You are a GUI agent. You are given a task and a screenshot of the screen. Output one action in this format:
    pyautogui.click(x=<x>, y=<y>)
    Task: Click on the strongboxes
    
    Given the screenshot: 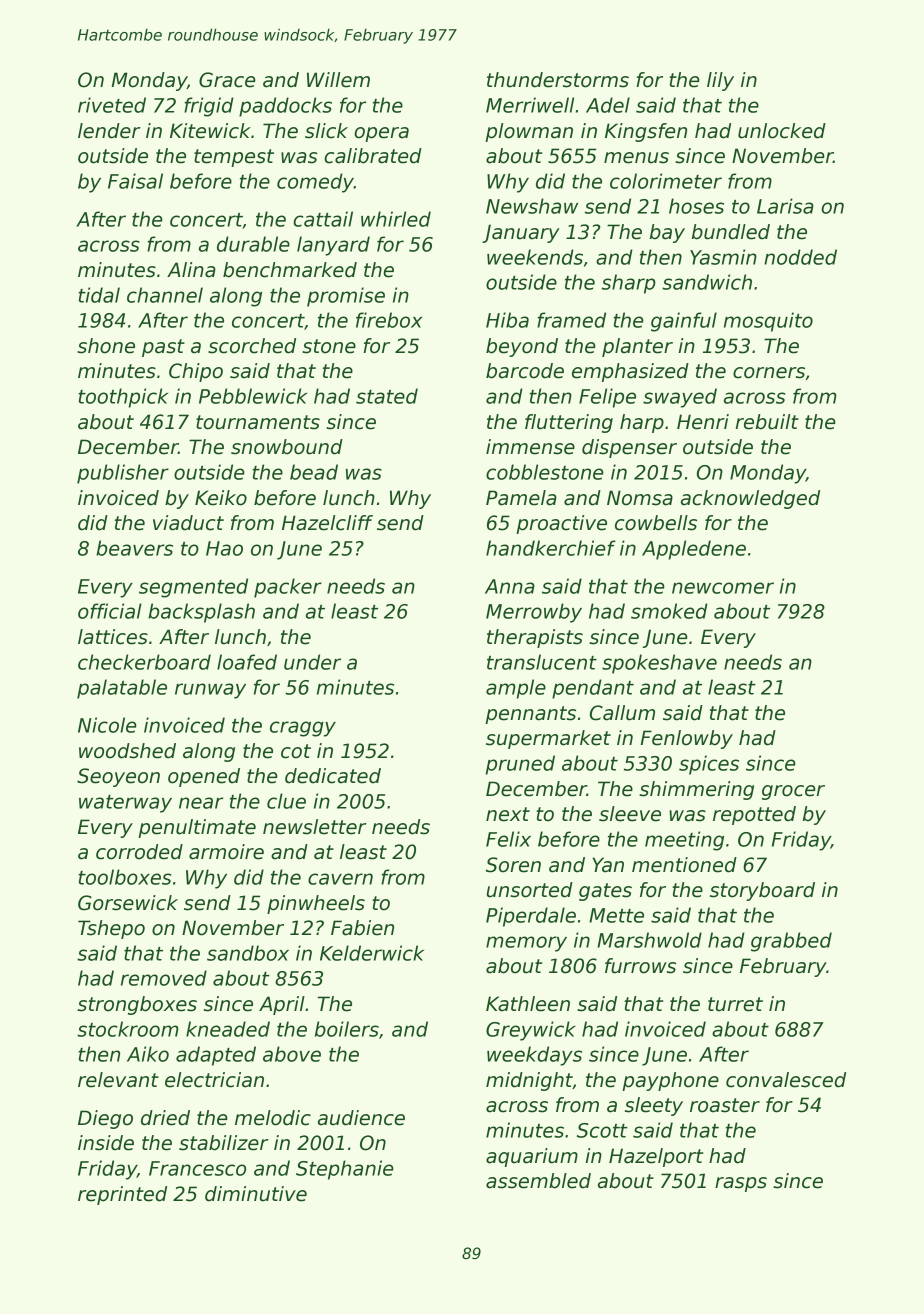 What is the action you would take?
    pyautogui.click(x=137, y=1005)
